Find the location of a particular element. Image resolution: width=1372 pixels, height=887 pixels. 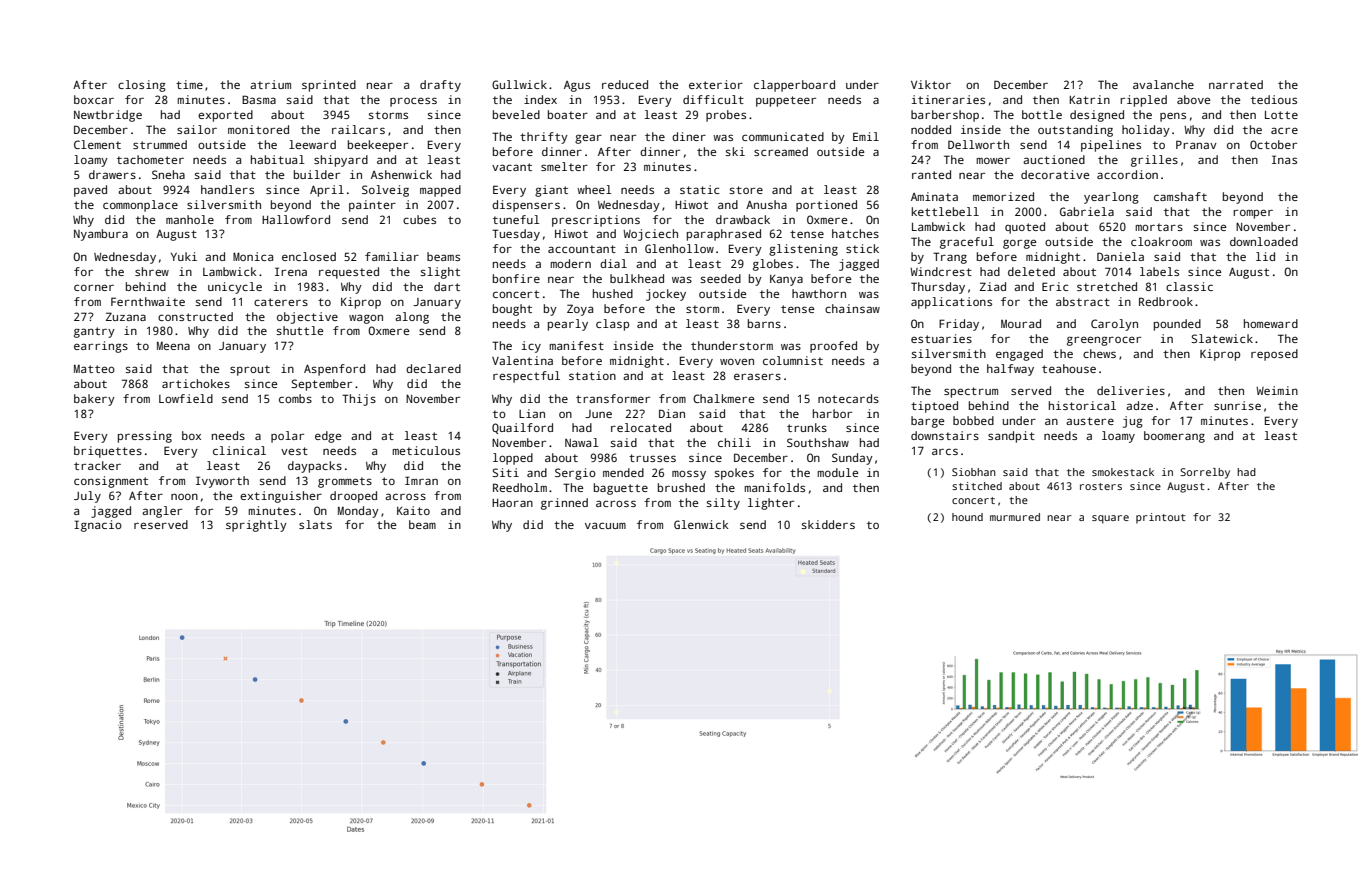

avalanche is located at coordinates (1163, 84).
